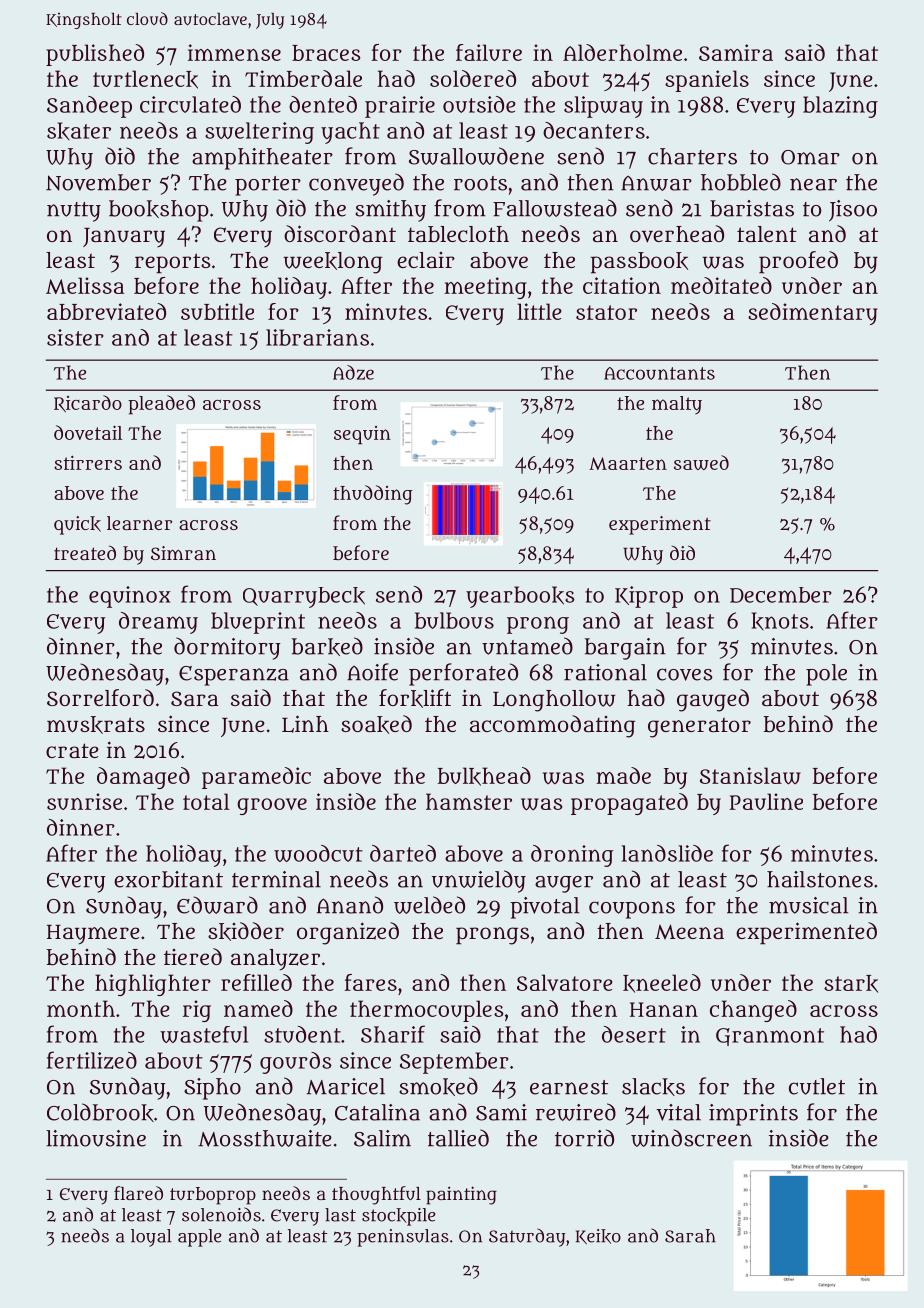 Image resolution: width=924 pixels, height=1308 pixels. Describe the element at coordinates (234, 52) in the image. I see `immense` at that location.
